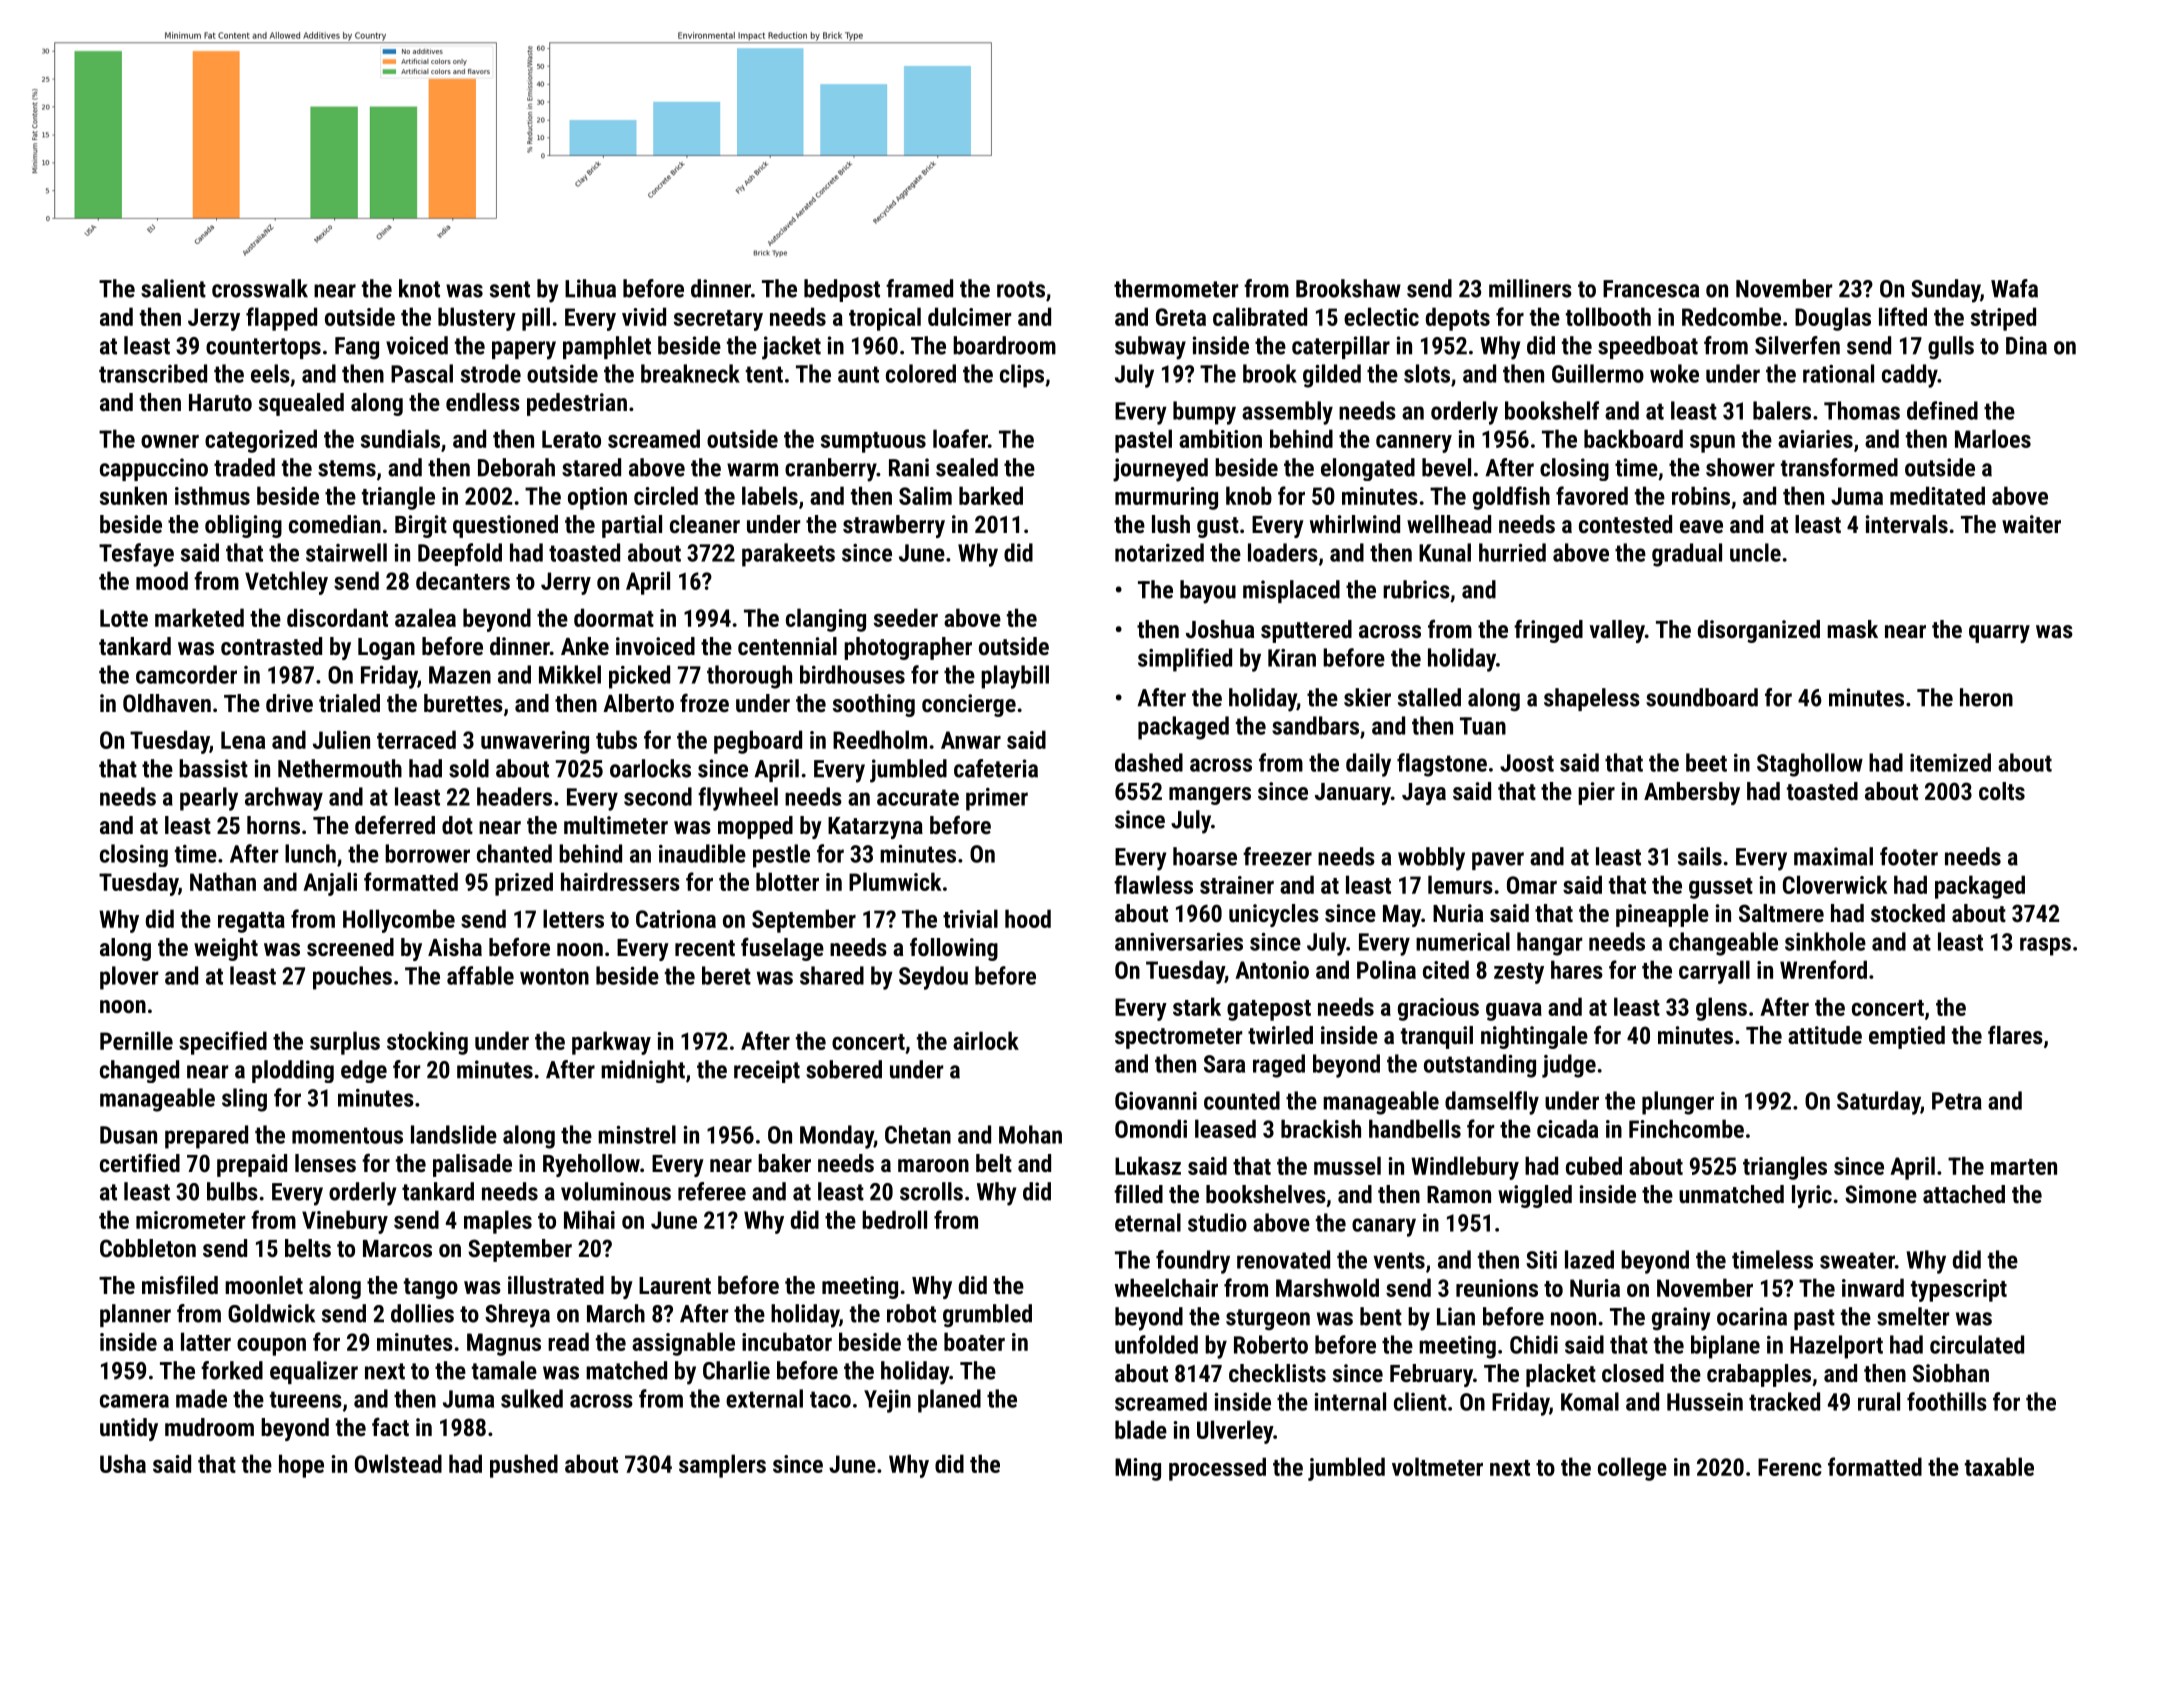 Image resolution: width=2178 pixels, height=1683 pixels. What do you see at coordinates (264, 1285) in the screenshot?
I see `moonlet` at bounding box center [264, 1285].
